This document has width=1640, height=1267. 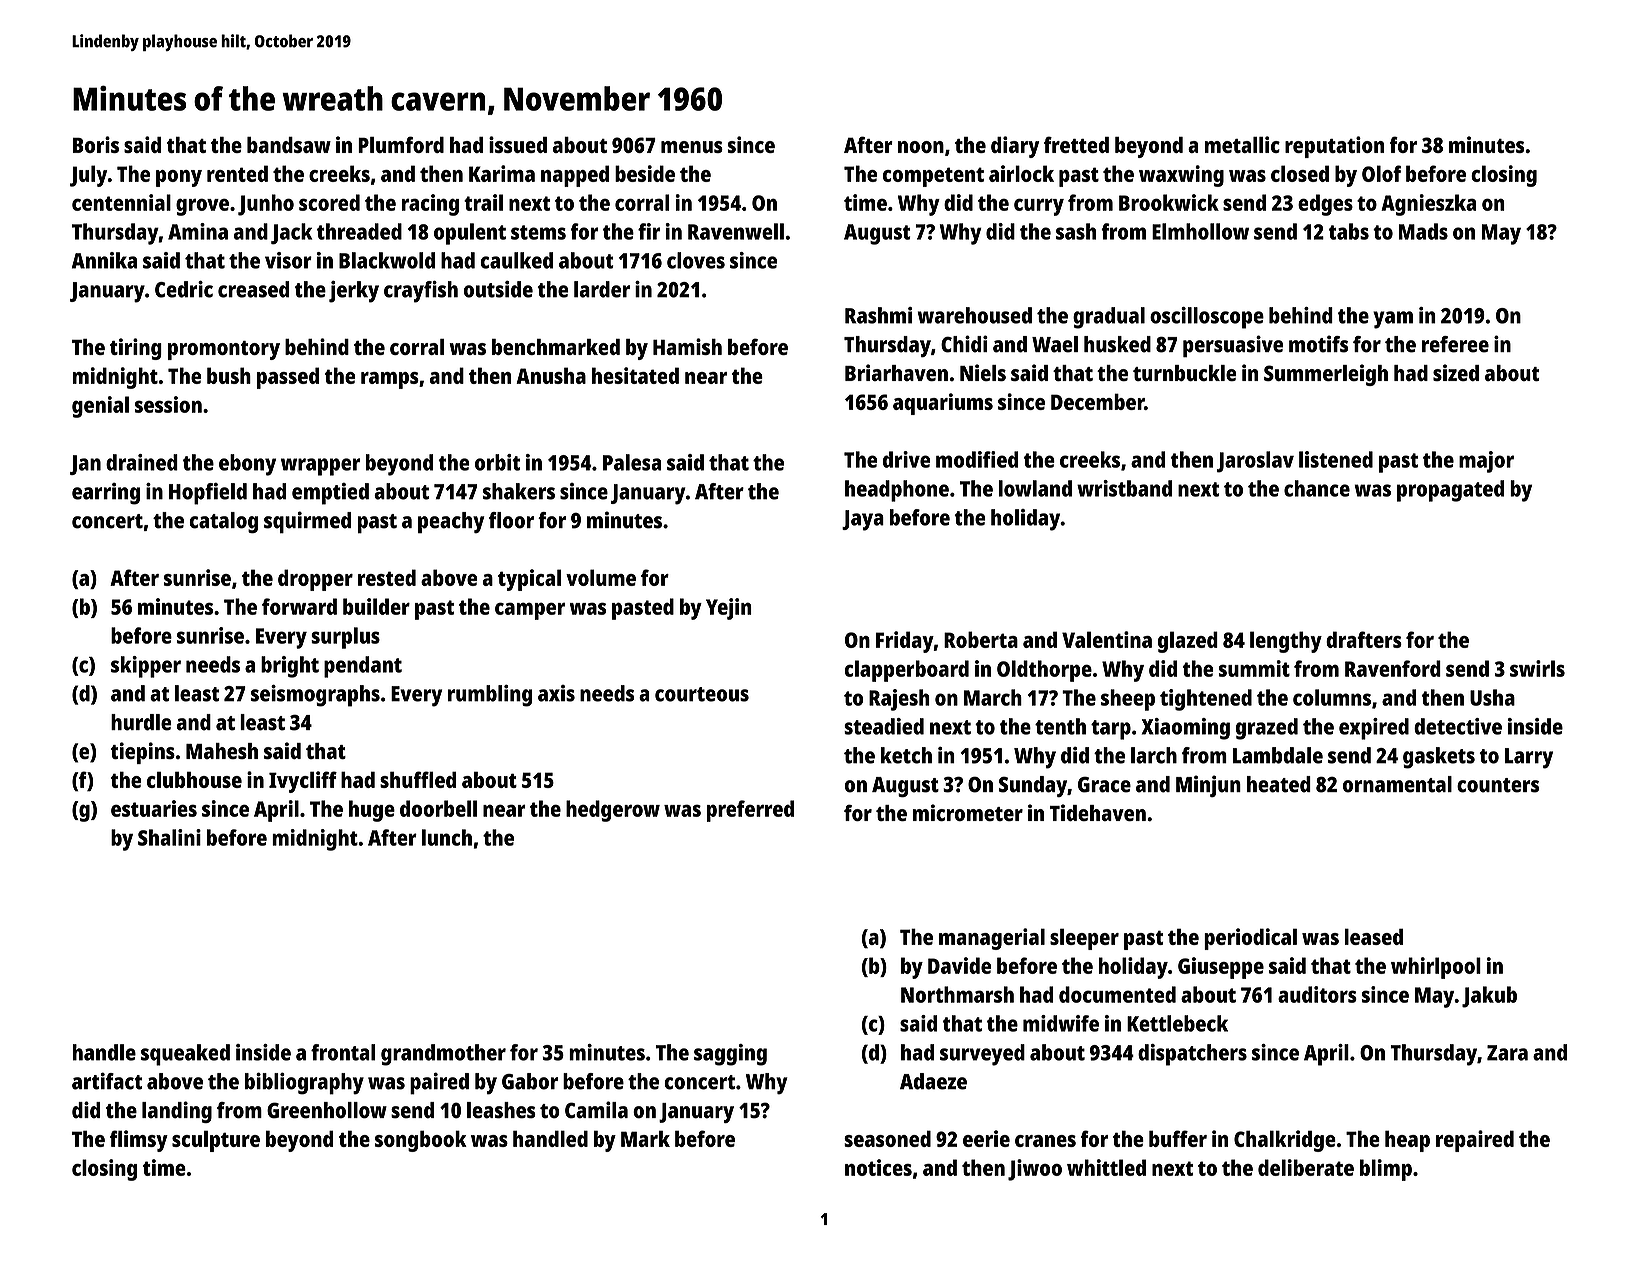 I want to click on micrometer, so click(x=968, y=812).
